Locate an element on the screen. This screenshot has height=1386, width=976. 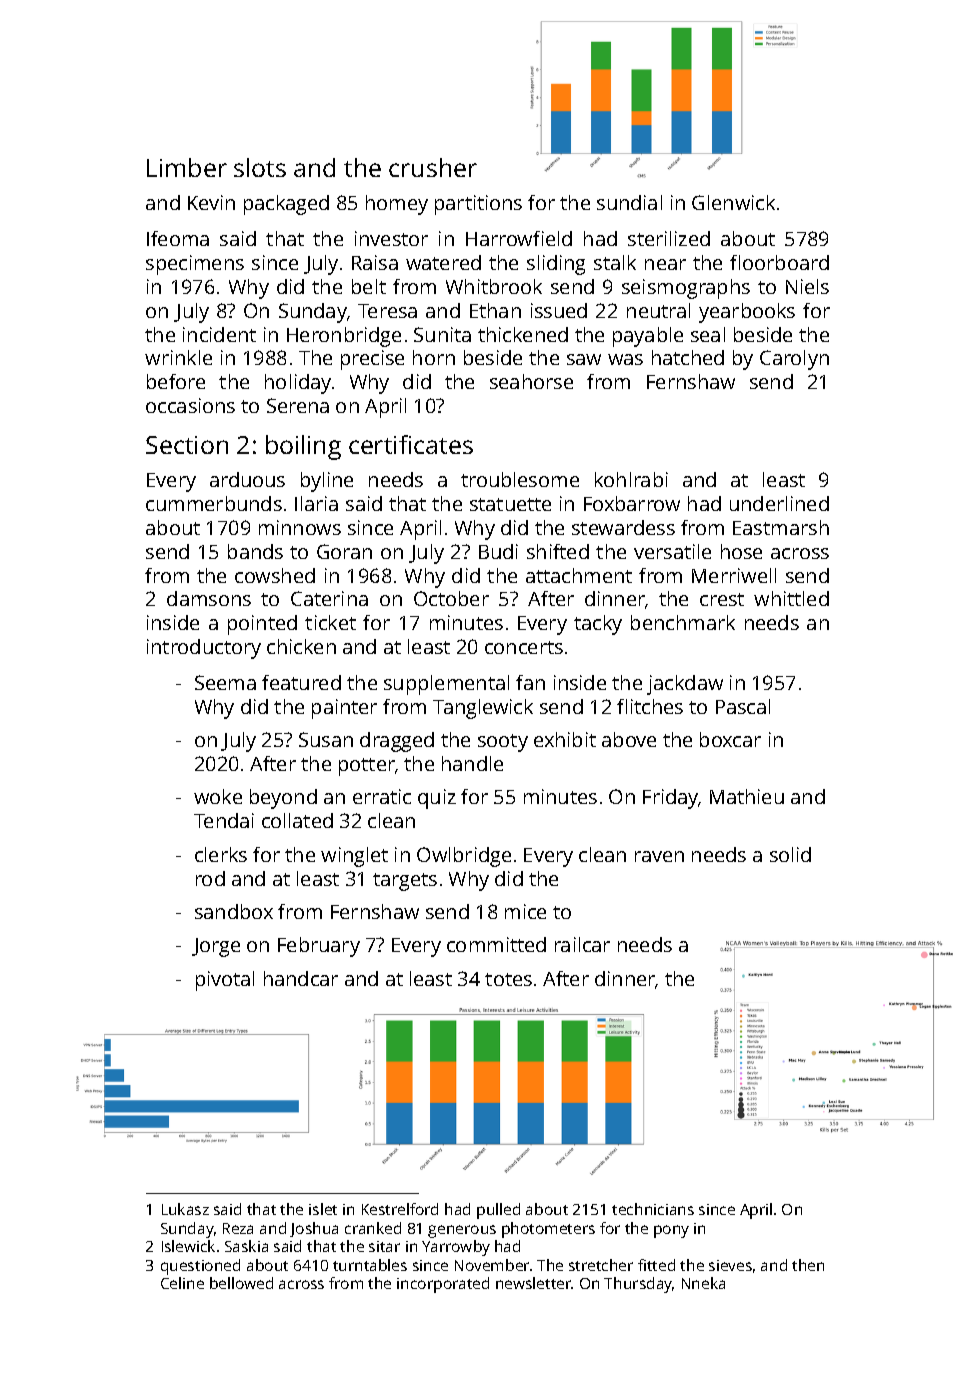
Glenwick is located at coordinates (733, 202).
